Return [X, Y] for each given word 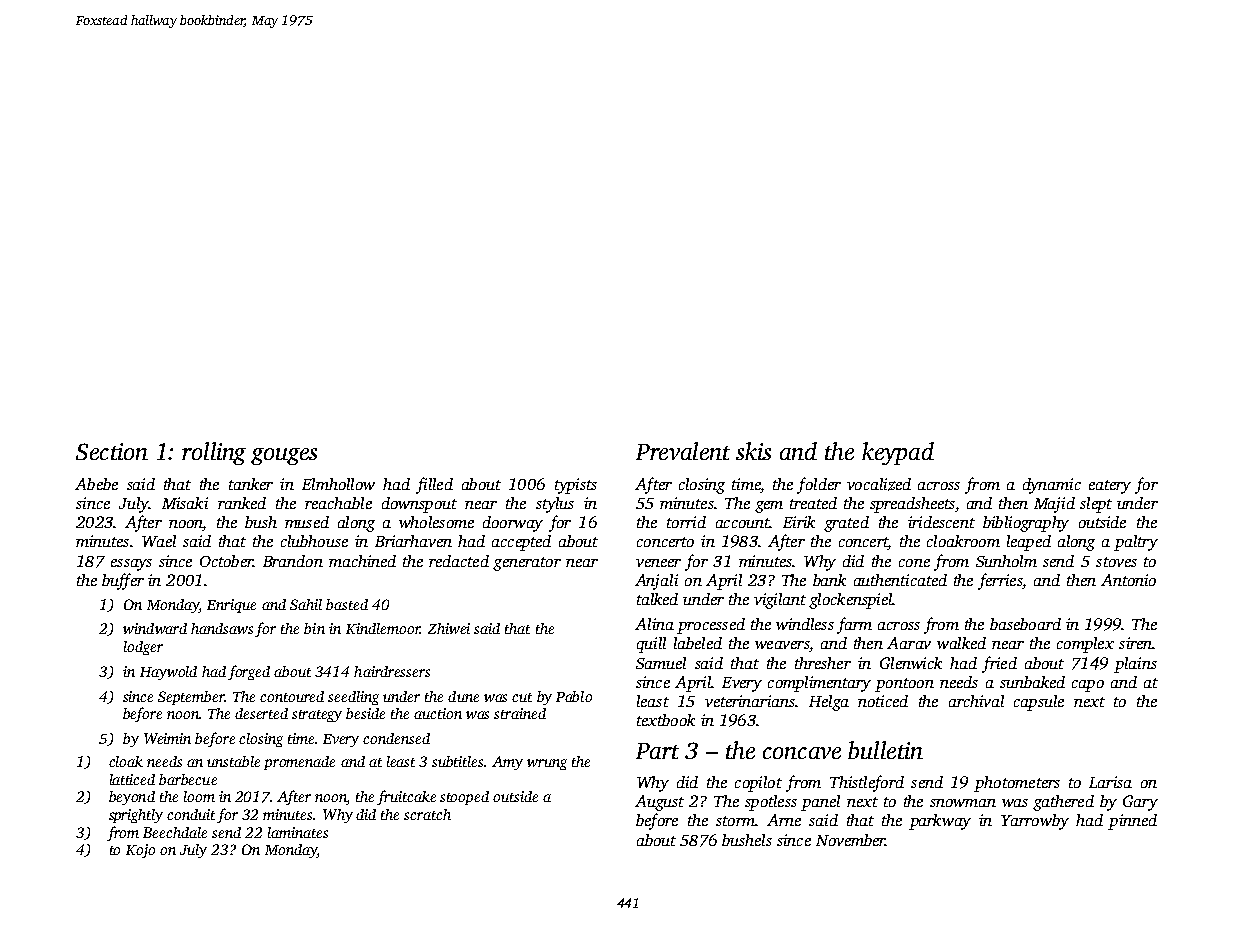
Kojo [140, 851]
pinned [1132, 822]
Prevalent [683, 451]
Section [112, 451]
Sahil [306, 604]
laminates [298, 832]
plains [1135, 665]
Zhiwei [449, 628]
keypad [898, 453]
